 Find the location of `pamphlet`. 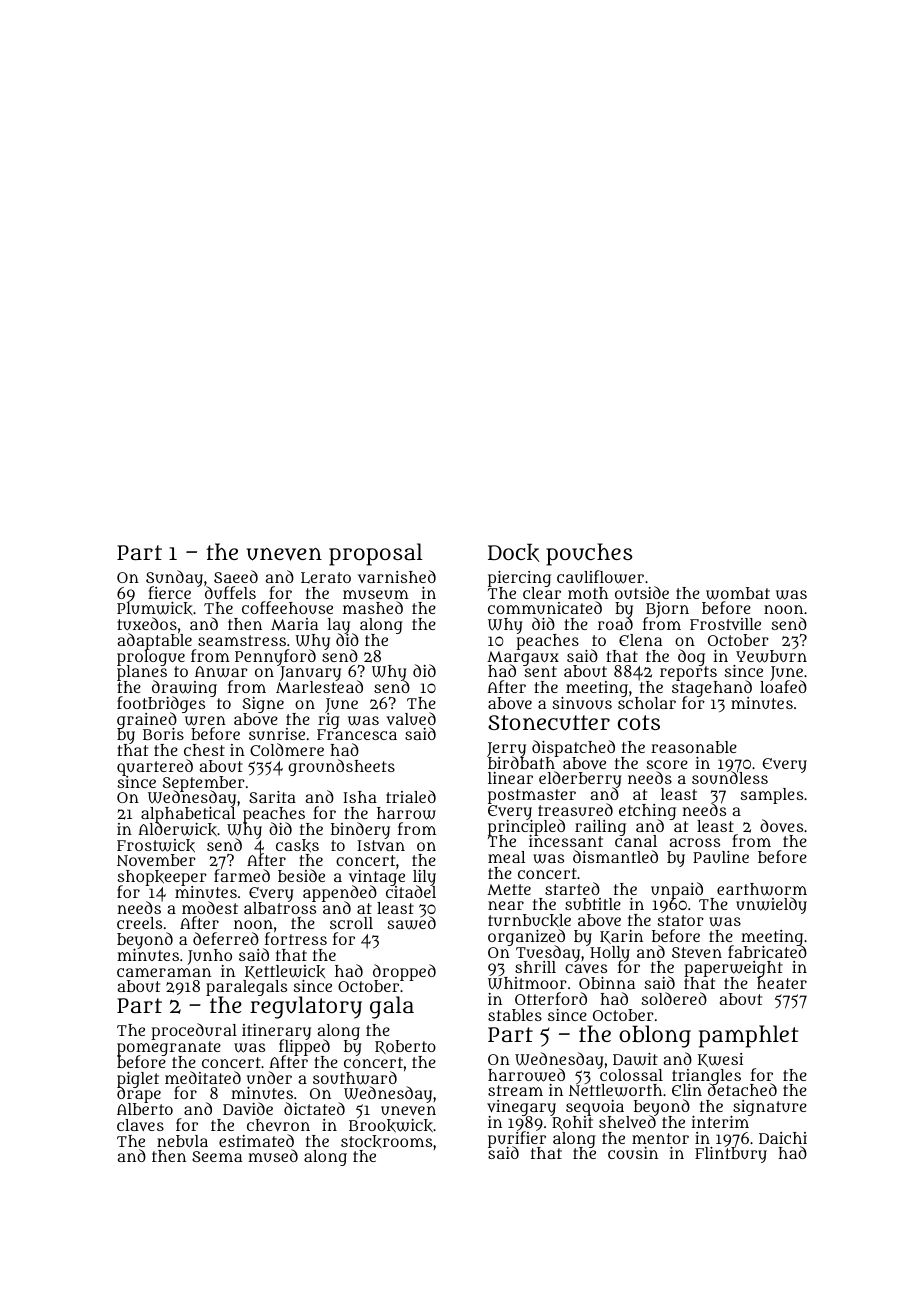

pamphlet is located at coordinates (749, 1036).
